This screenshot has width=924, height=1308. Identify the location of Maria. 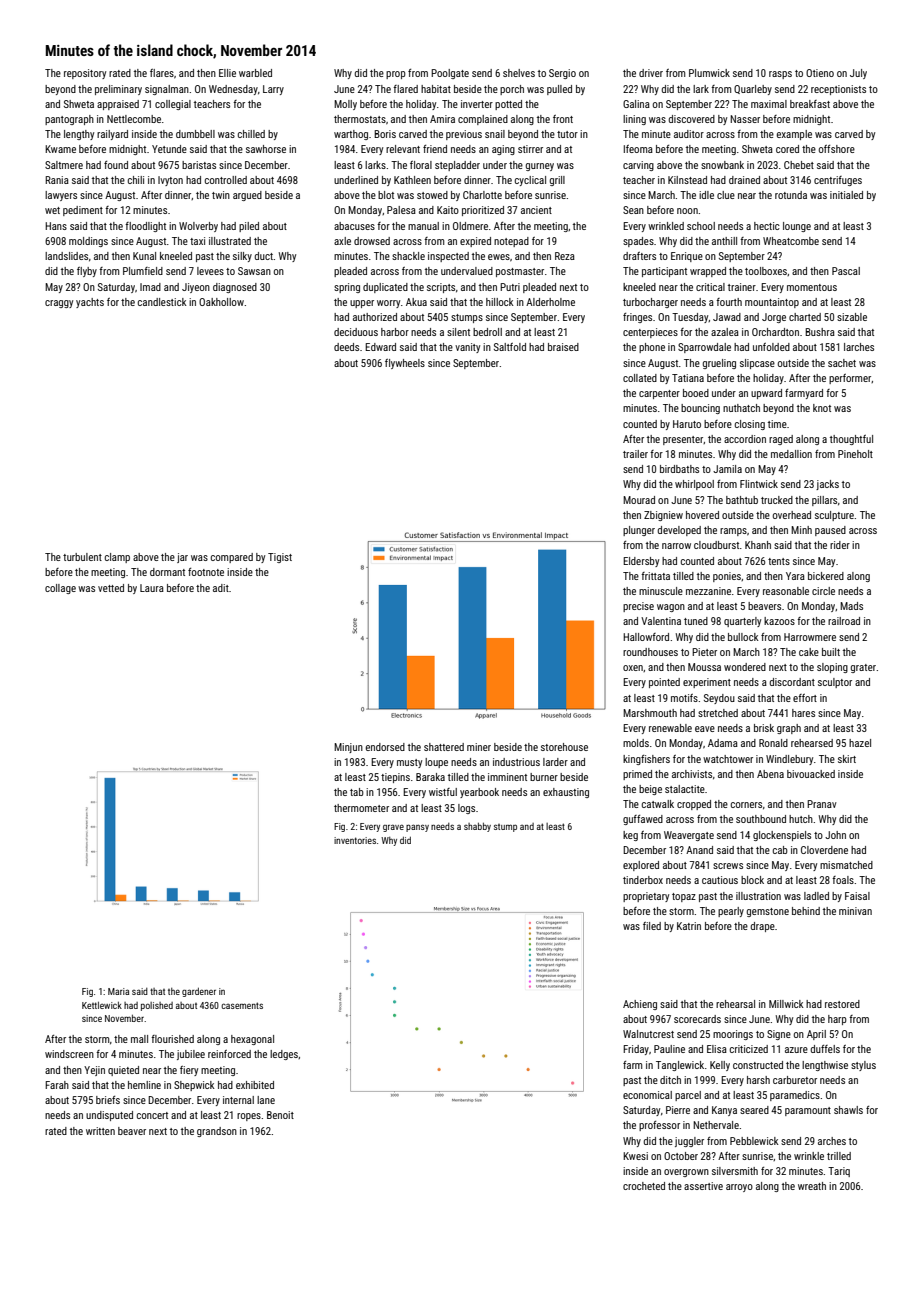
(118, 991).
